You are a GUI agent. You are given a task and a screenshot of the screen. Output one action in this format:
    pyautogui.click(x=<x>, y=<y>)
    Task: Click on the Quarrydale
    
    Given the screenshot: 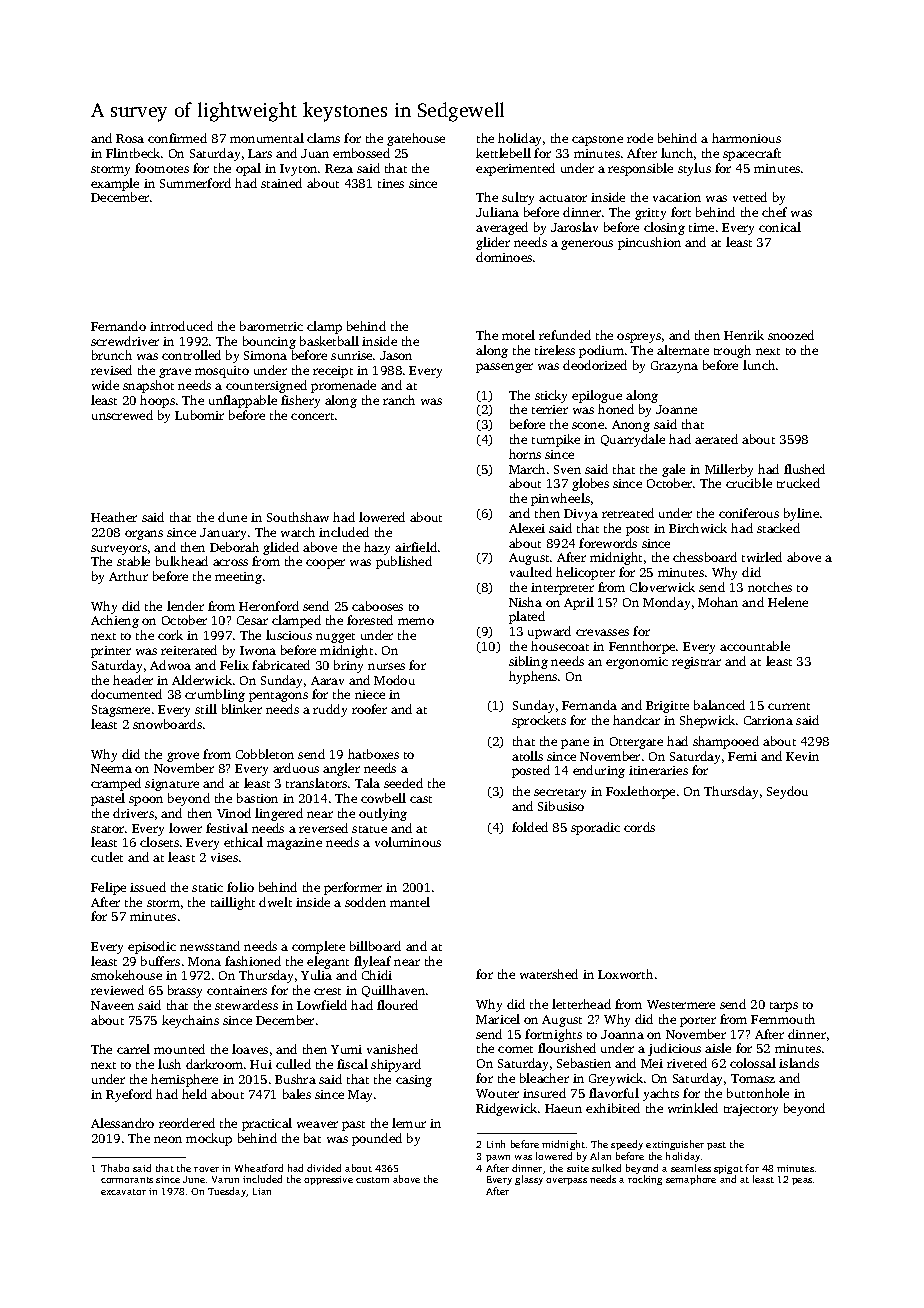 What is the action you would take?
    pyautogui.click(x=633, y=440)
